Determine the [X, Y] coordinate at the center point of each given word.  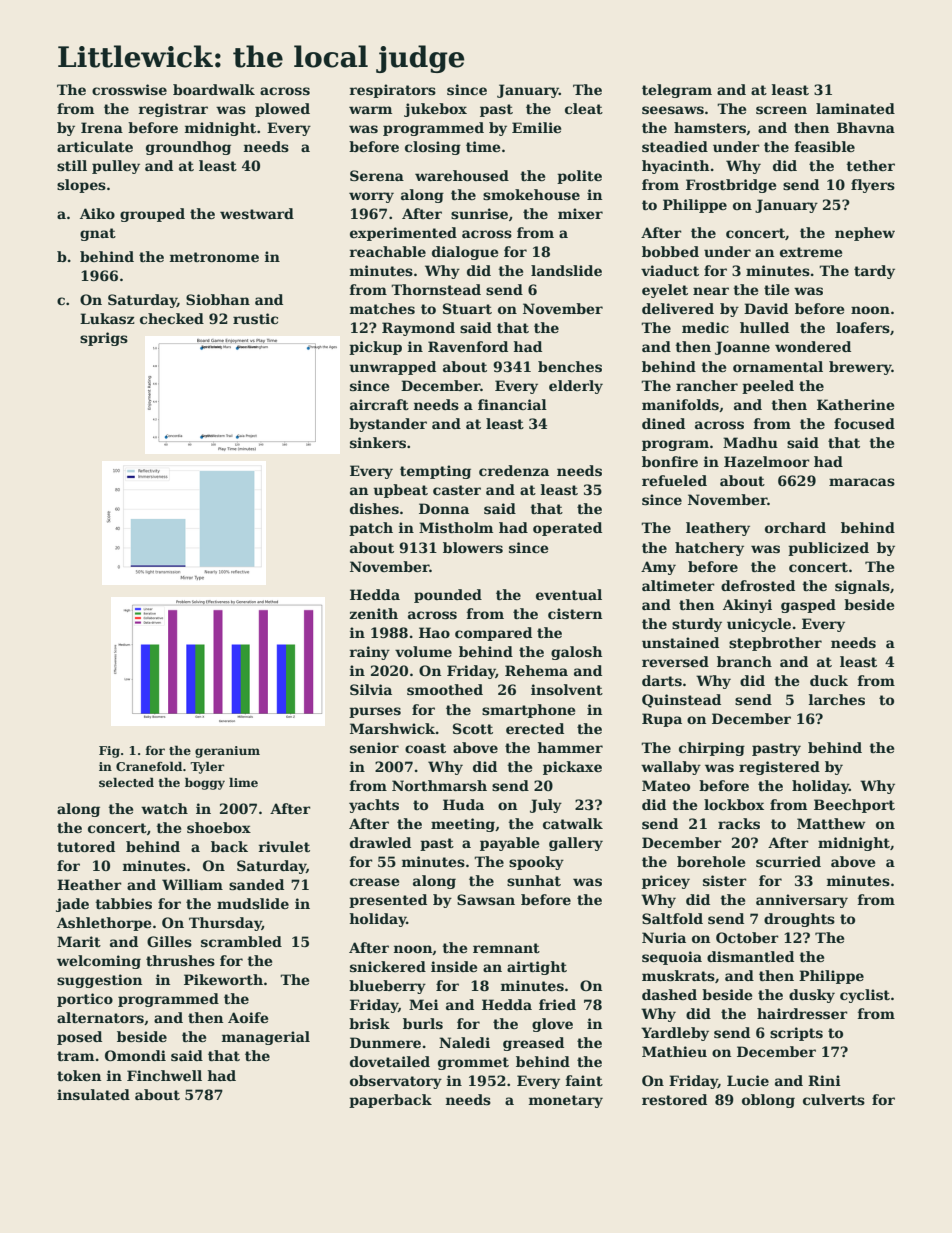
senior [374, 747]
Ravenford [468, 346]
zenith [373, 613]
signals [862, 587]
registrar [173, 110]
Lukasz [107, 318]
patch [371, 529]
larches [837, 699]
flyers [873, 186]
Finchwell [164, 1075]
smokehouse [531, 194]
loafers [863, 327]
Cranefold [149, 766]
